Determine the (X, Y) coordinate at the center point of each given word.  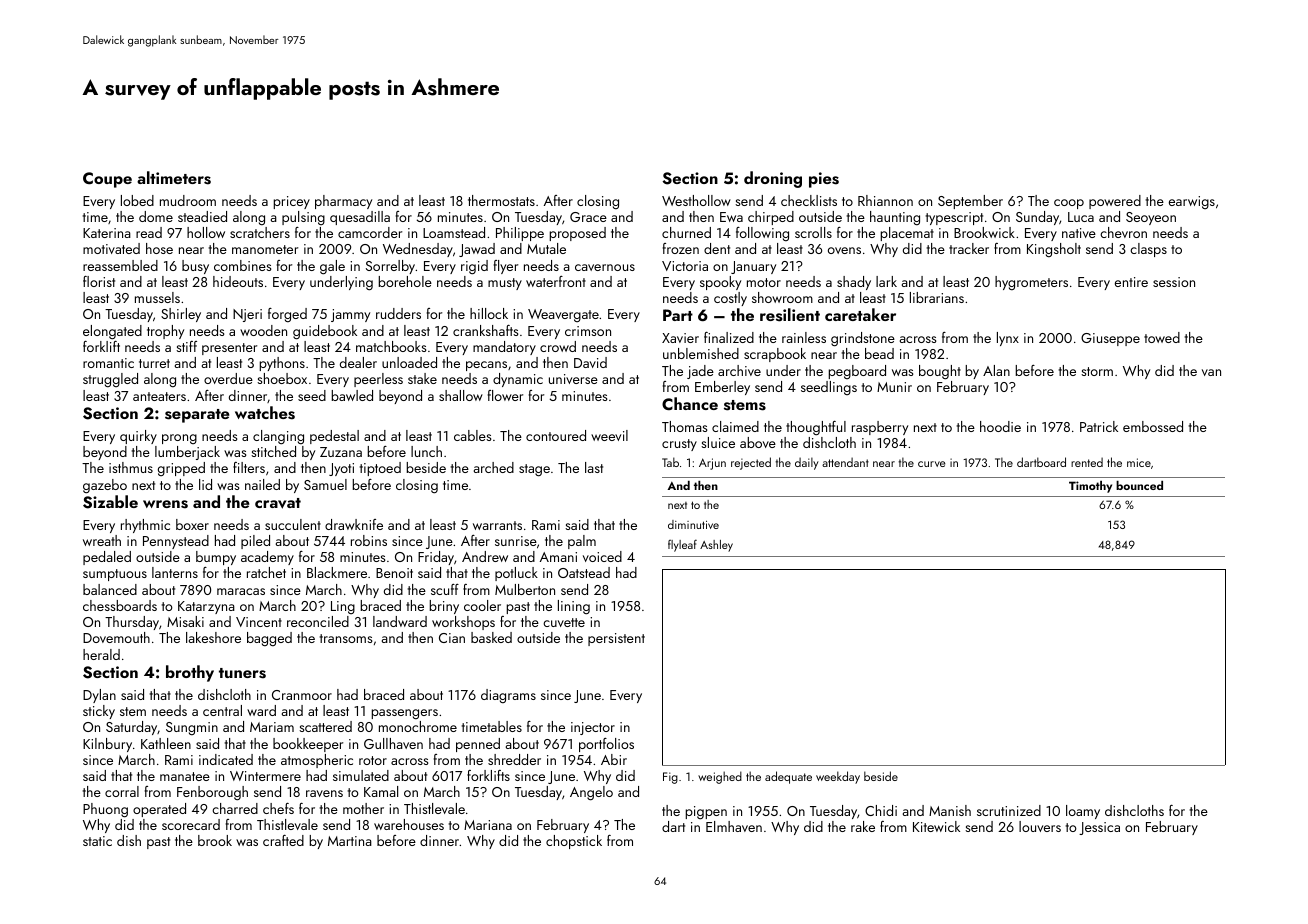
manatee (185, 776)
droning (773, 179)
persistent (616, 639)
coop (1069, 204)
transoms (346, 638)
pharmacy (343, 202)
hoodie (1000, 426)
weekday (838, 777)
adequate (788, 777)
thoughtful (816, 428)
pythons (282, 364)
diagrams (508, 696)
